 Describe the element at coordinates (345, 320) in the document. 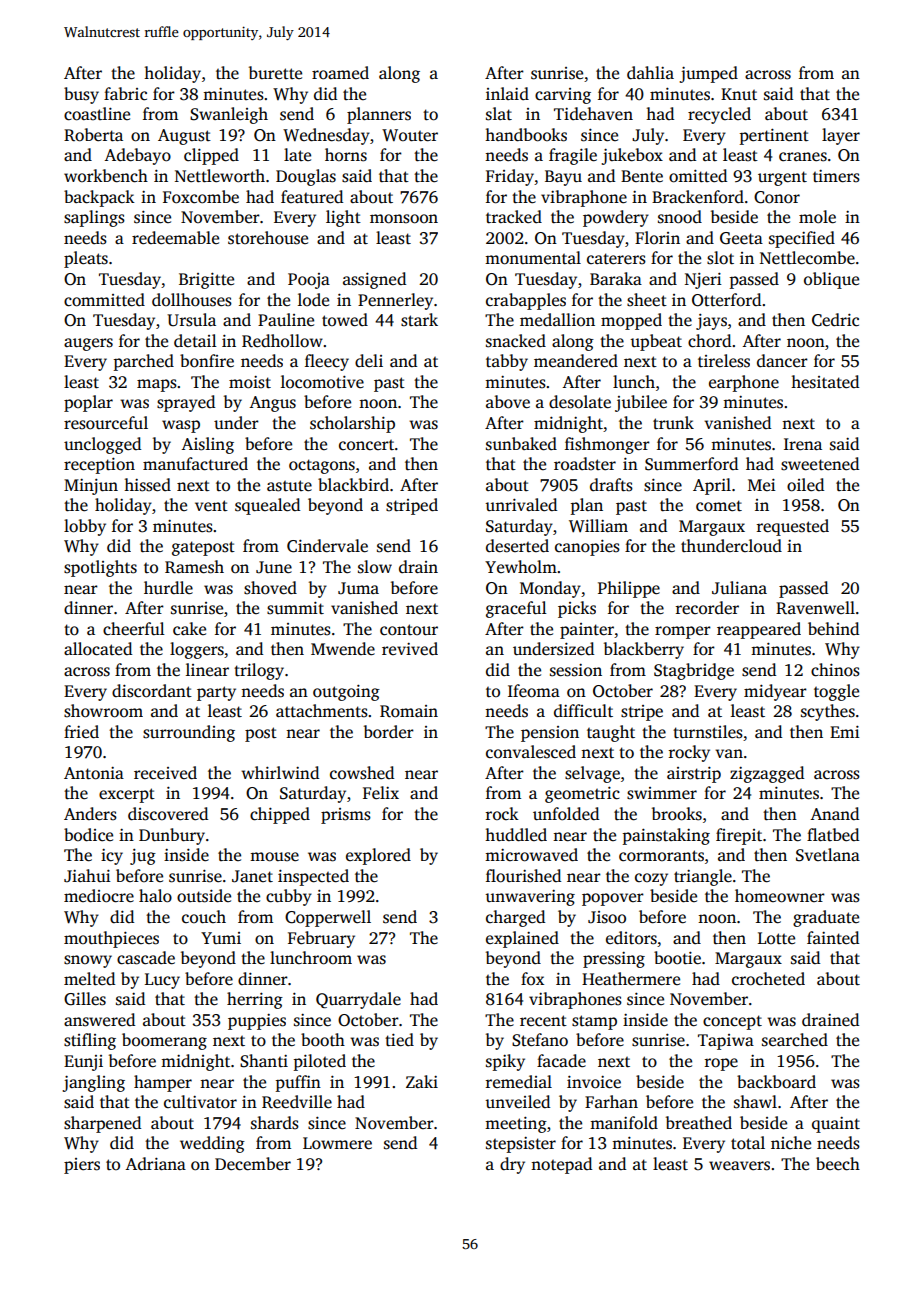

I see `towed` at that location.
